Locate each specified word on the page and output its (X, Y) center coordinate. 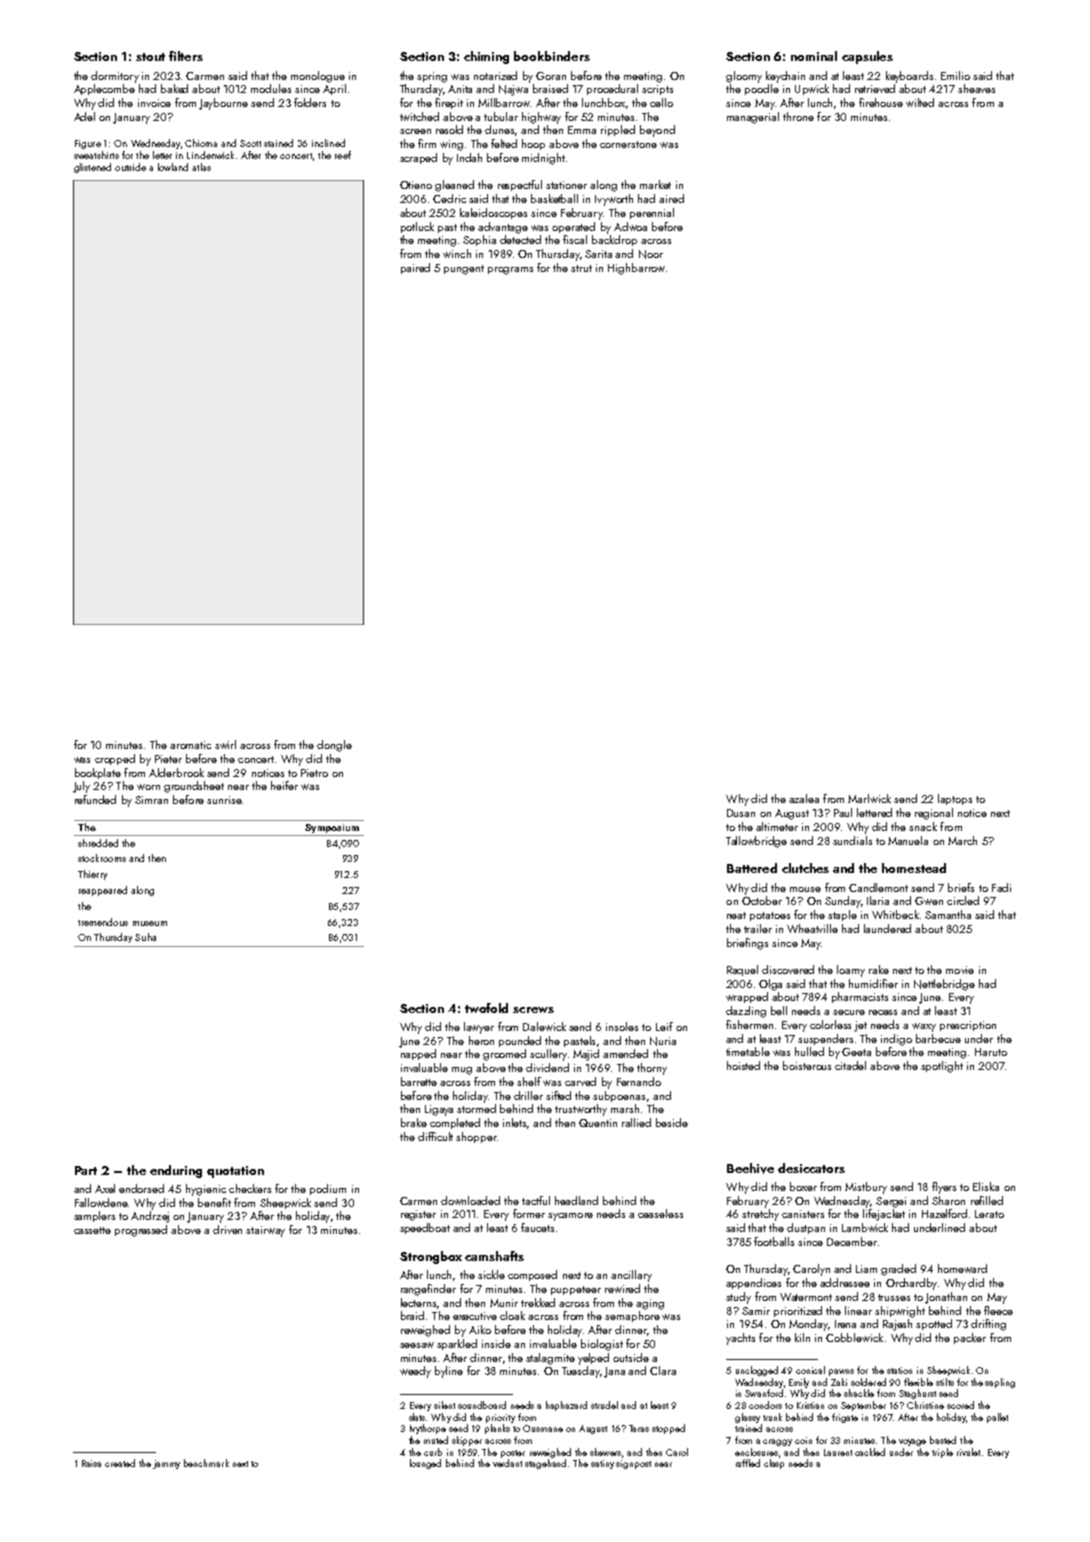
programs (510, 271)
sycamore (570, 1217)
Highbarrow (636, 269)
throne (798, 116)
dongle (334, 746)
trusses (894, 1297)
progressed (141, 1231)
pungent (464, 270)
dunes (499, 129)
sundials (852, 840)
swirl (225, 744)
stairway (265, 1231)
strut (581, 268)
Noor (651, 254)
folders (310, 102)
